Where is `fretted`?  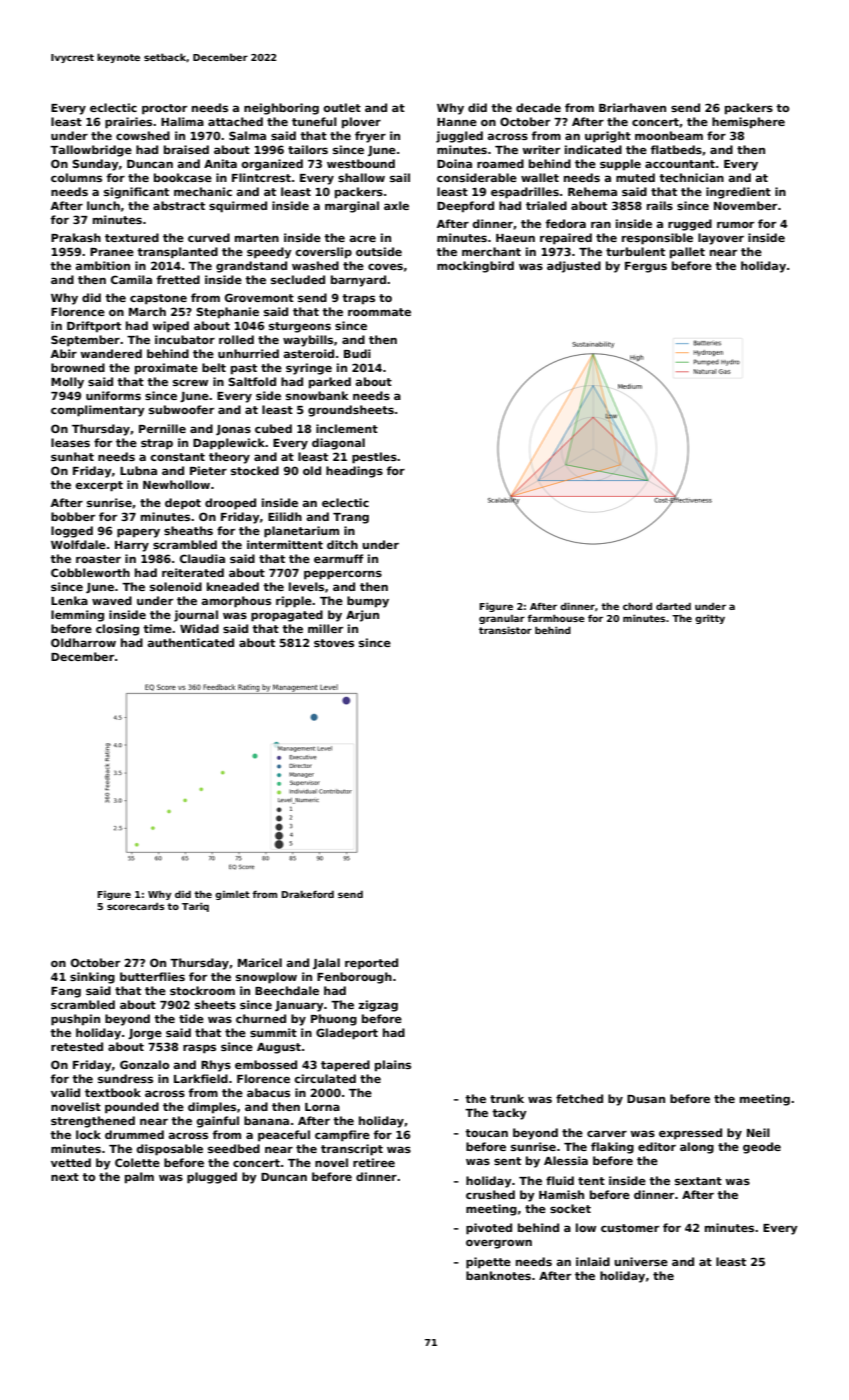 fretted is located at coordinates (178, 279).
